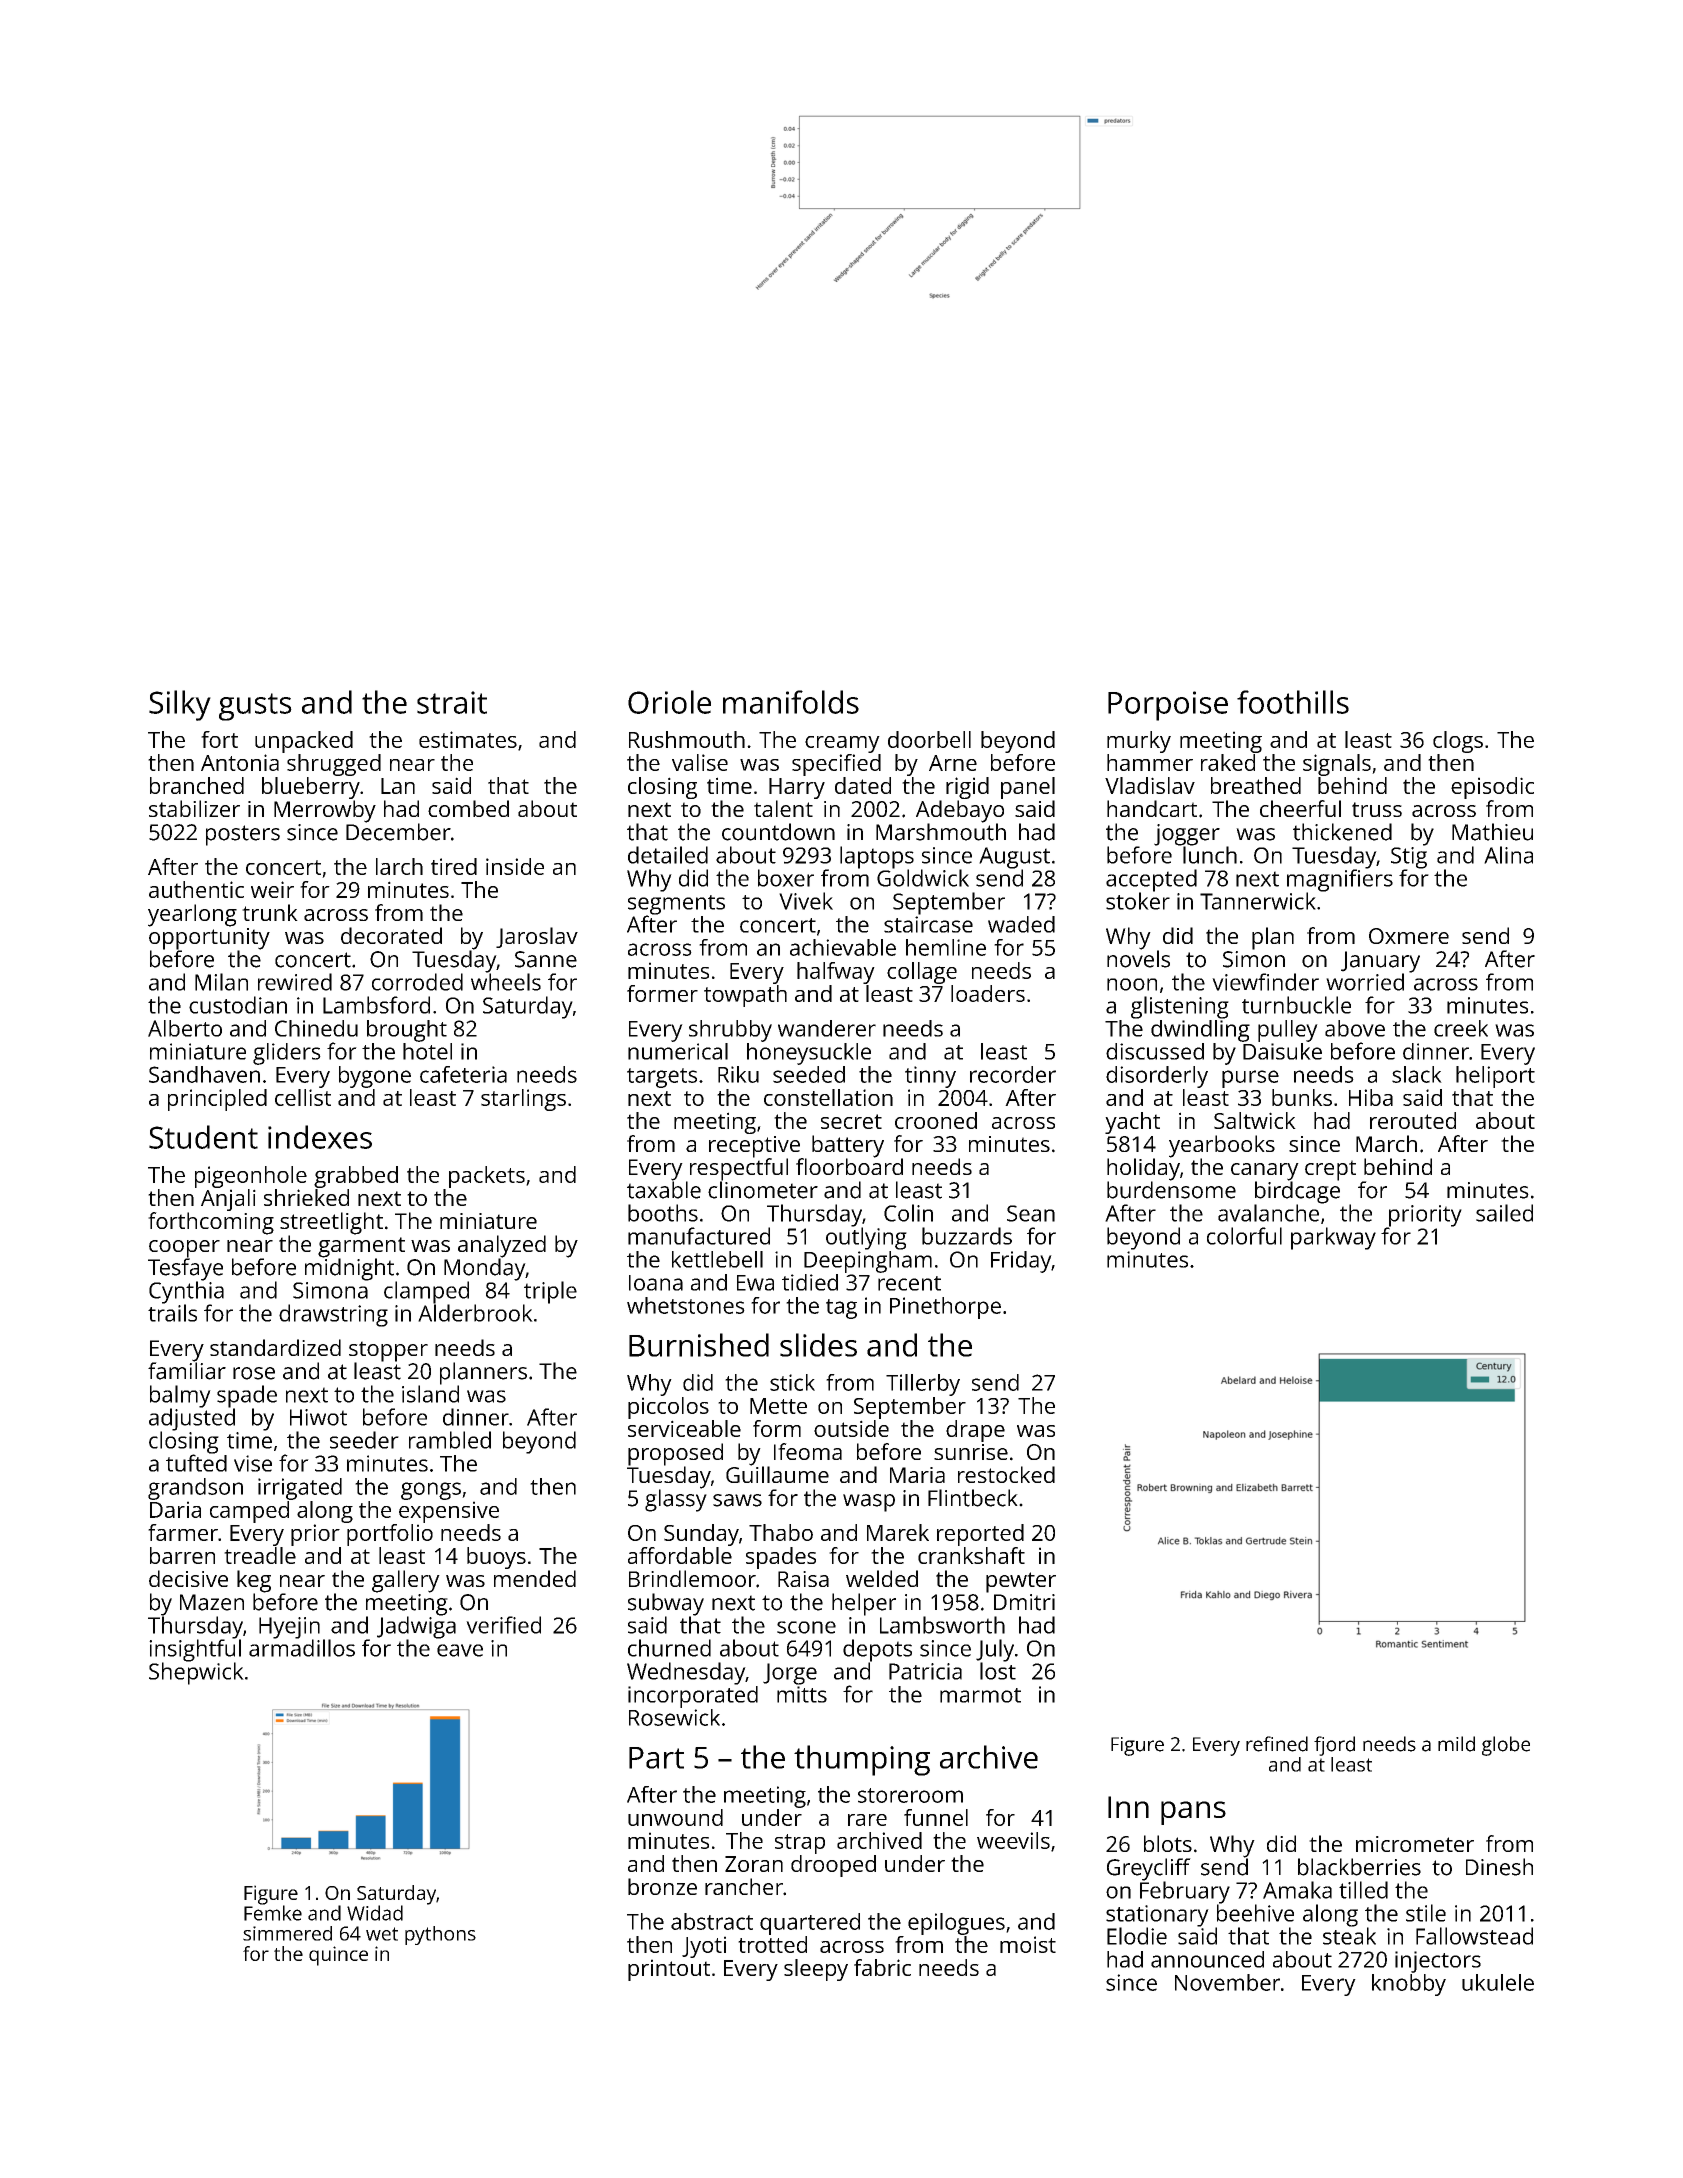  Describe the element at coordinates (217, 1100) in the screenshot. I see `principled` at that location.
